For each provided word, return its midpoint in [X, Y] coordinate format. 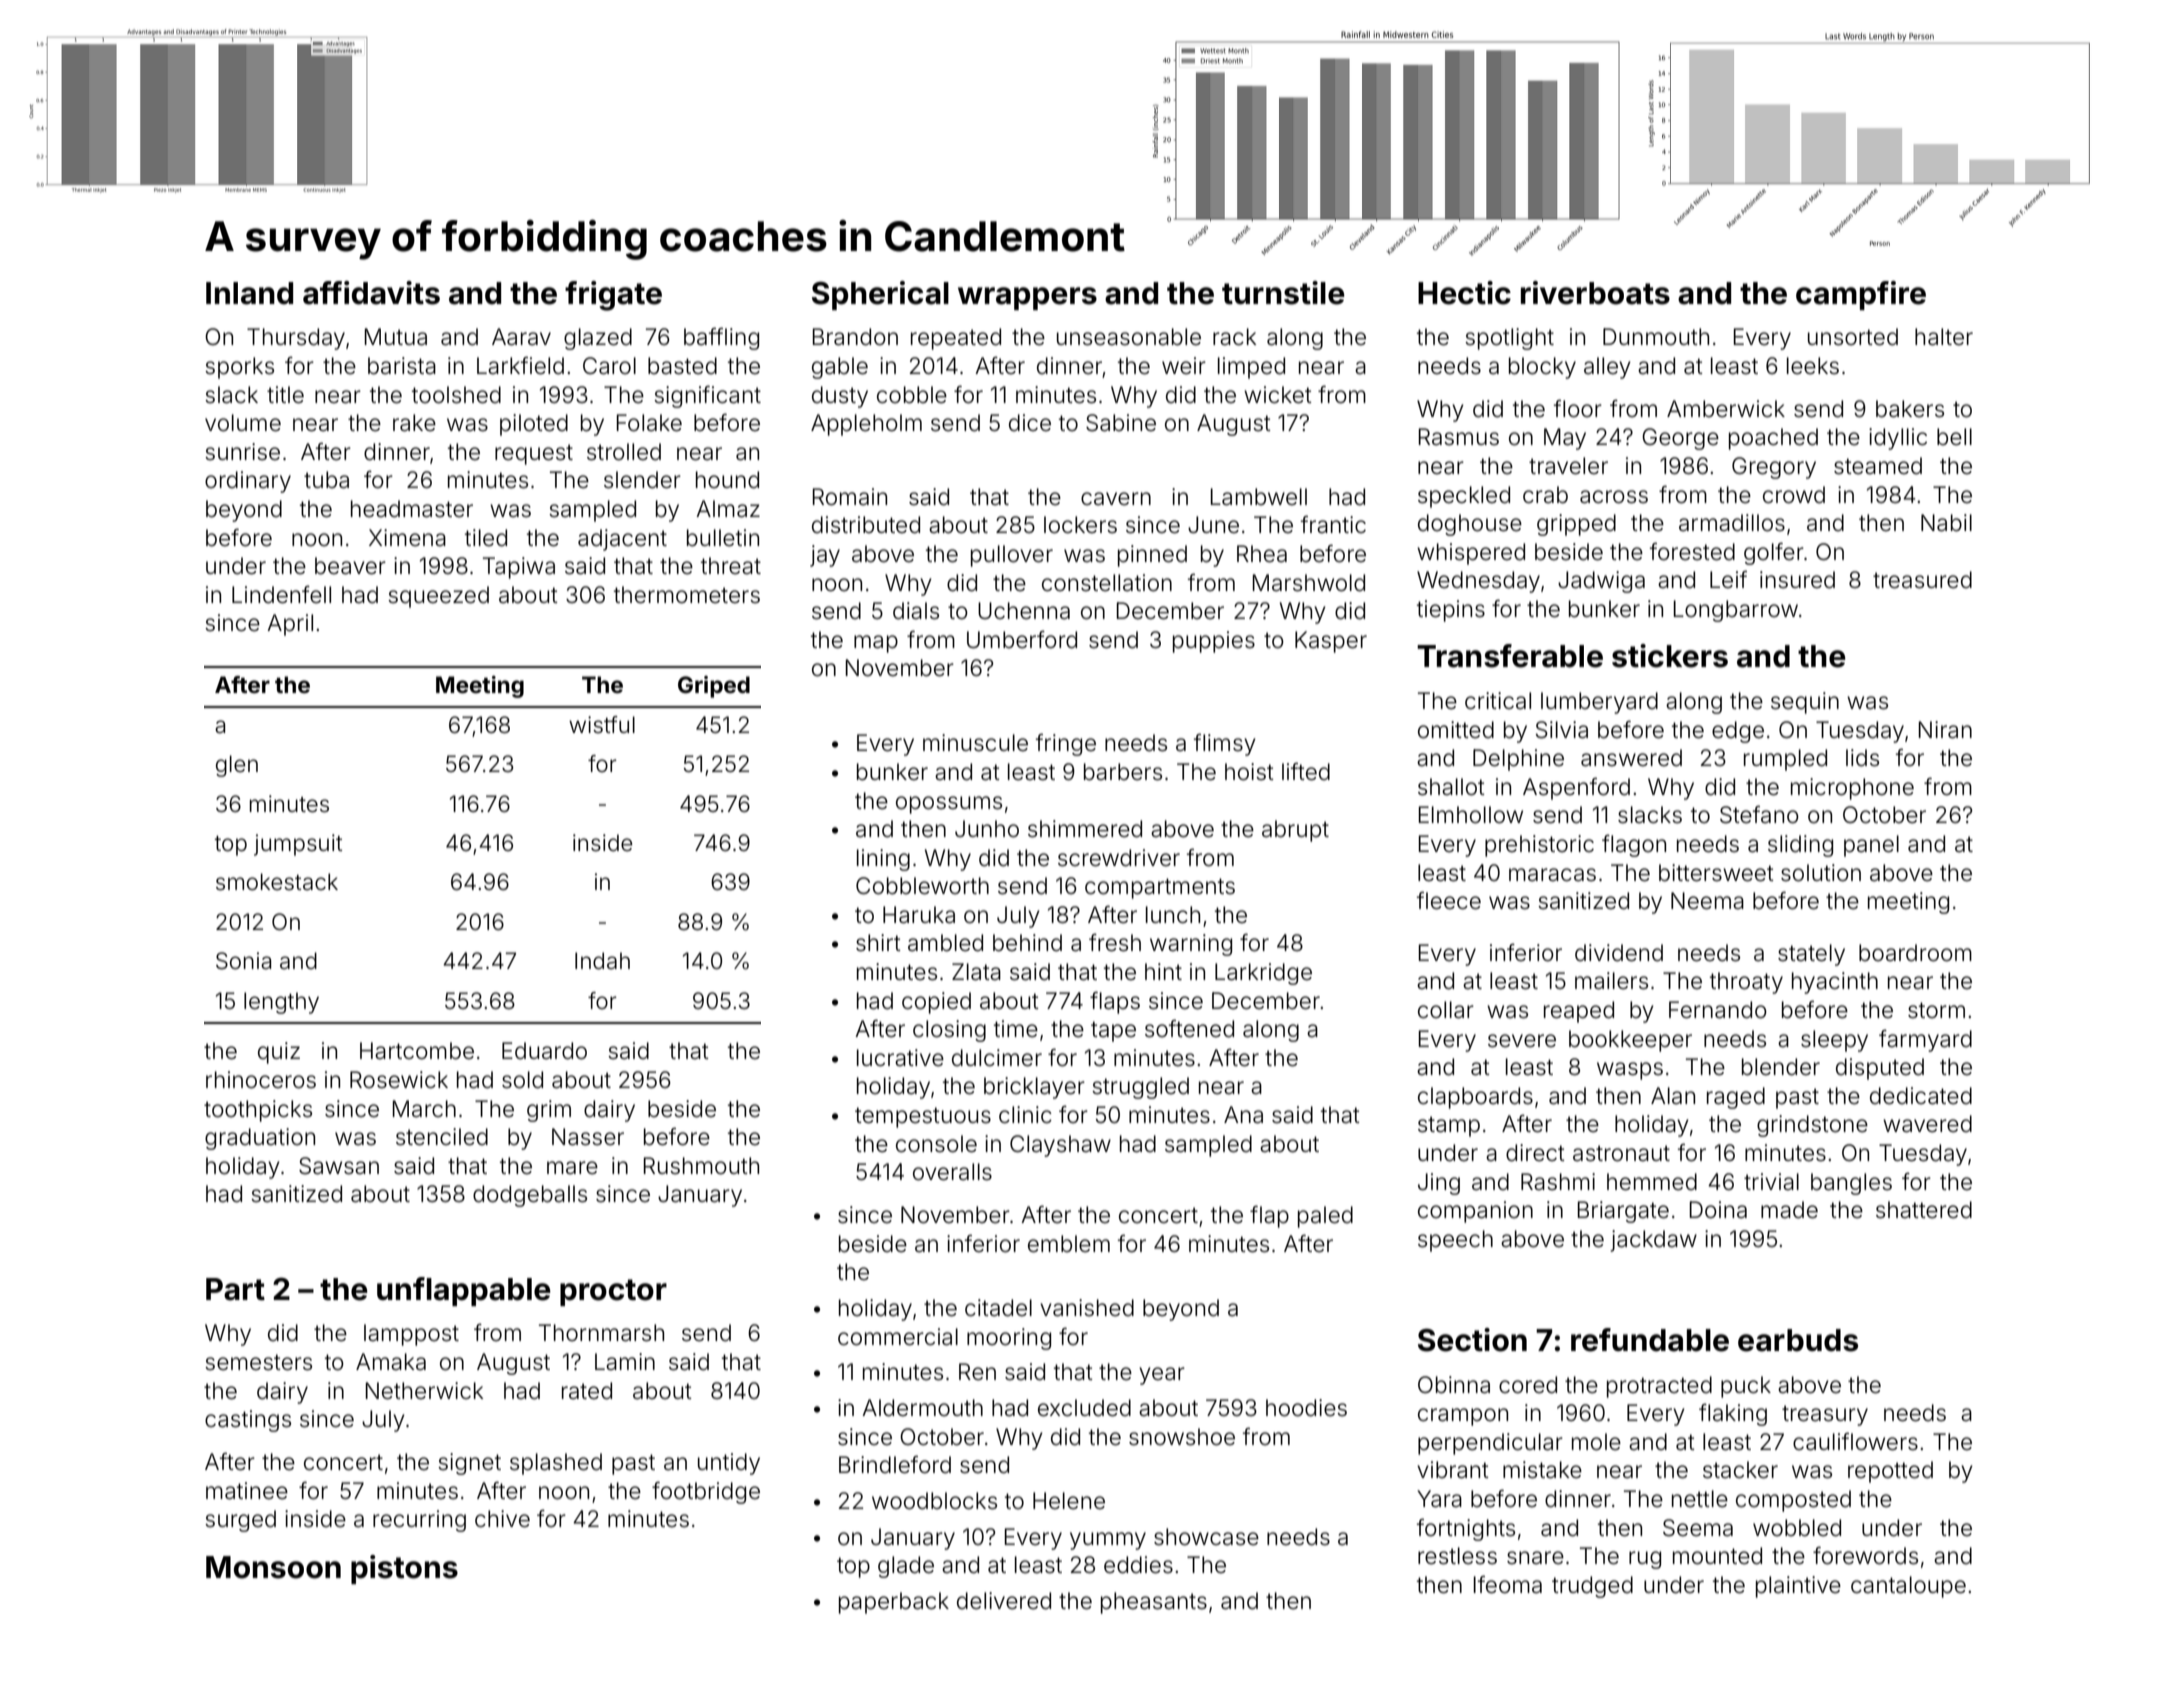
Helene [1069, 1501]
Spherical [880, 295]
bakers [1910, 409]
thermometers [687, 595]
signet [469, 1464]
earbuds [1798, 1340]
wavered [1927, 1124]
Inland [249, 293]
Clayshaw [1060, 1146]
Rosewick [399, 1080]
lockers [1080, 525]
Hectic [1464, 293]
